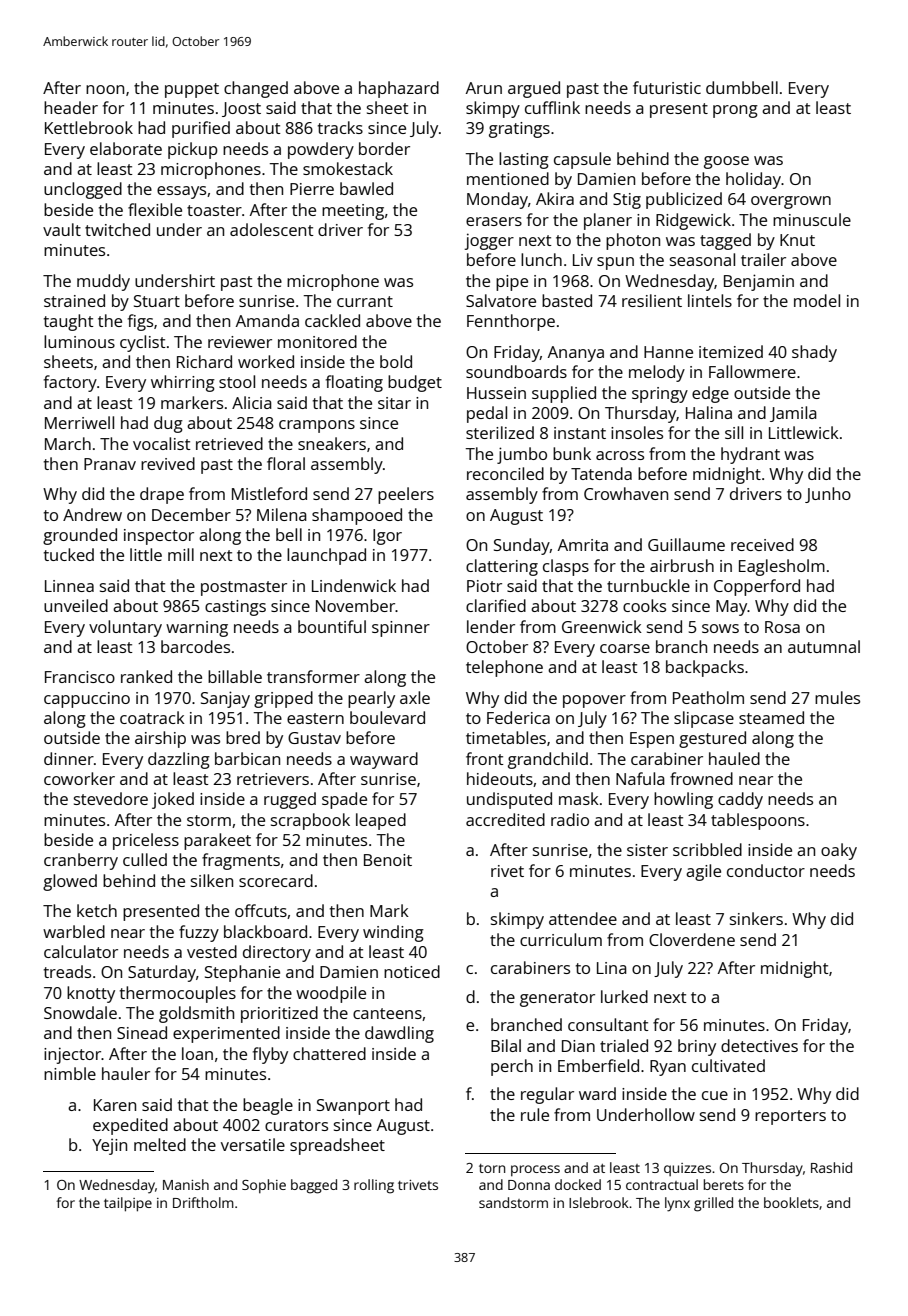 Image resolution: width=908 pixels, height=1316 pixels. I want to click on unveiled, so click(76, 605).
